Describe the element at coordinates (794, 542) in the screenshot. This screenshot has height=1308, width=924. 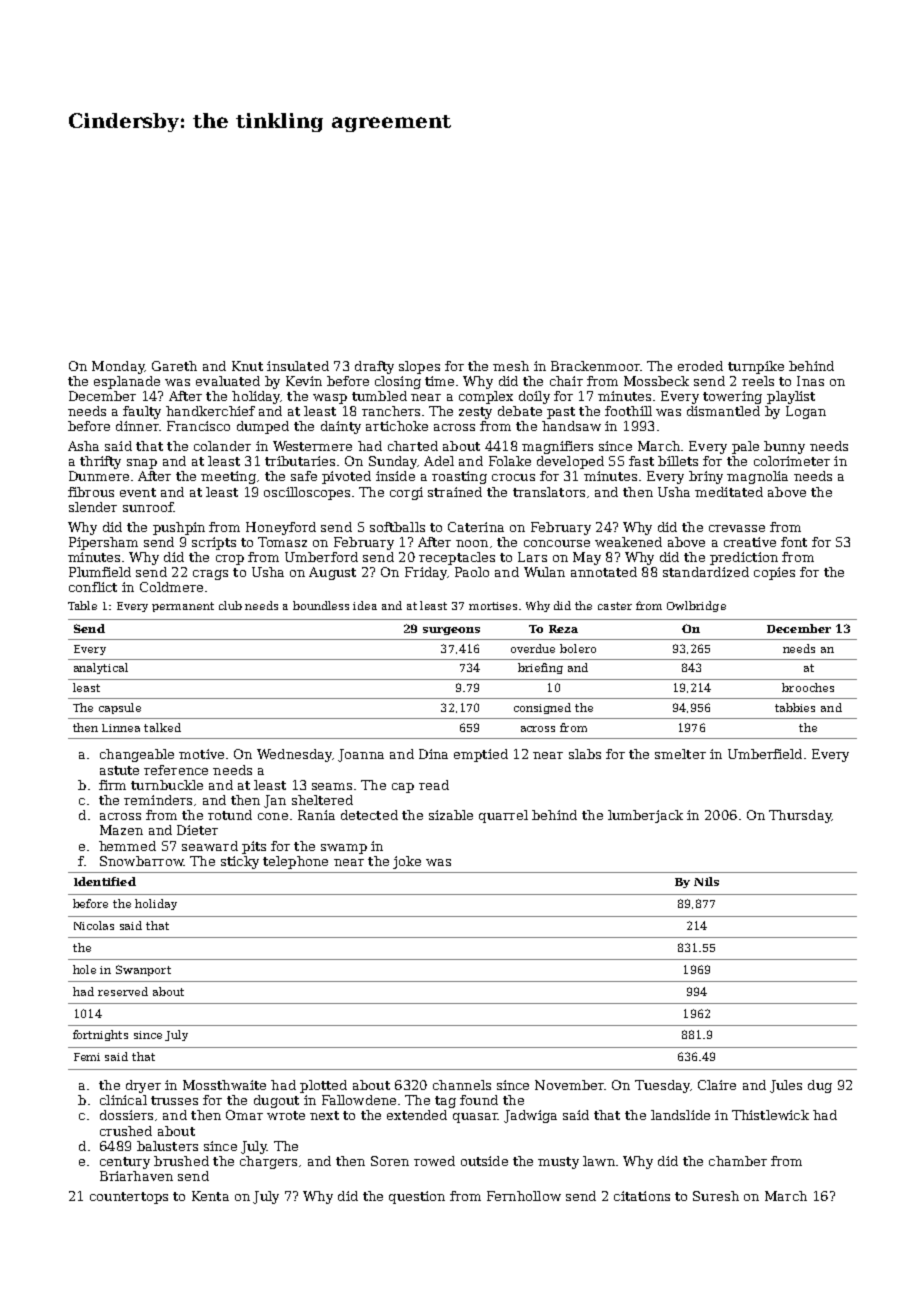
I see `font` at that location.
